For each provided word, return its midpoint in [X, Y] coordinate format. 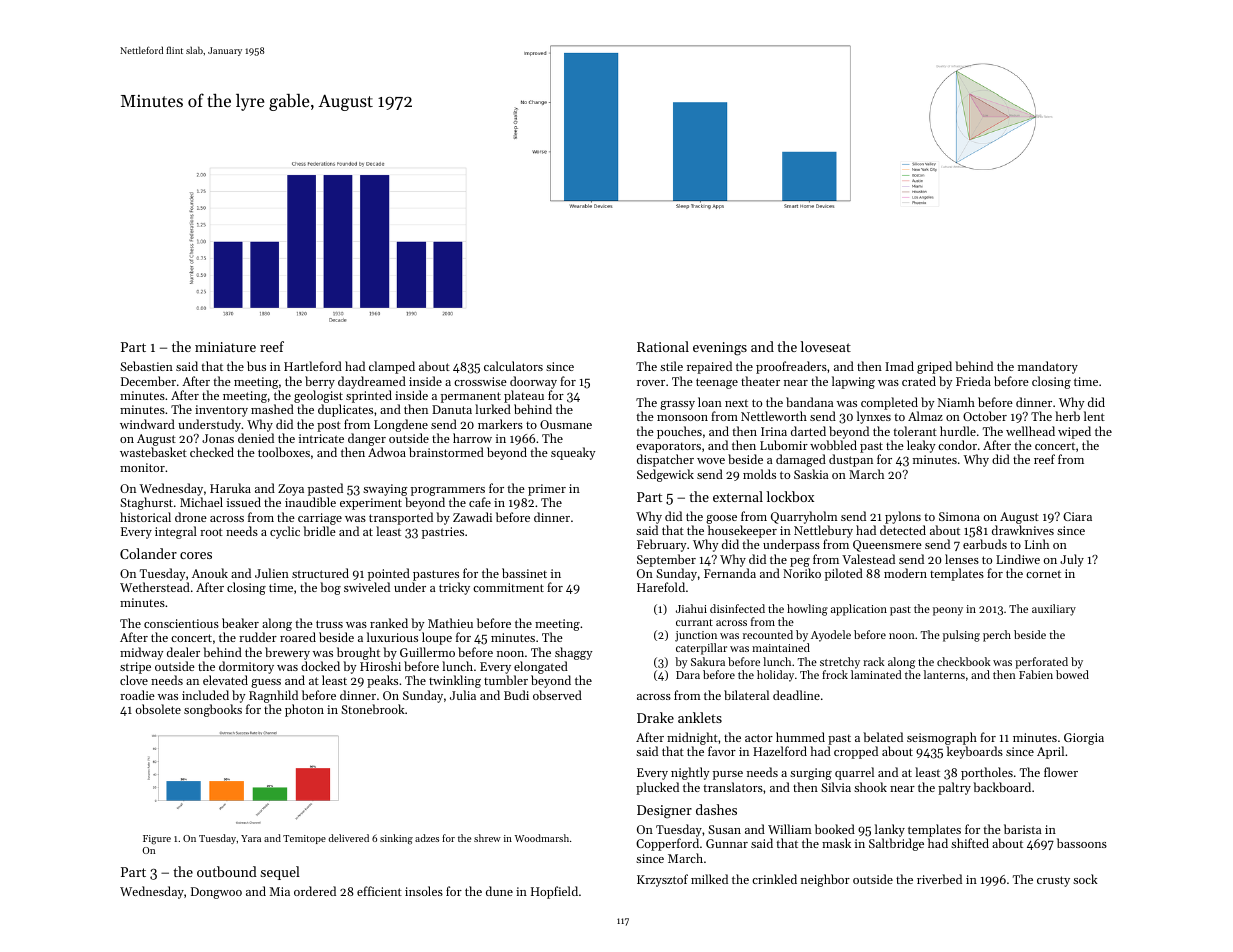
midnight [692, 738]
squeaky [573, 453]
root [211, 532]
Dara [688, 675]
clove [134, 680]
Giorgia [1084, 739]
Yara [251, 838]
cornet [1043, 574]
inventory [221, 411]
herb [1067, 416]
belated [883, 737]
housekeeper [742, 531]
